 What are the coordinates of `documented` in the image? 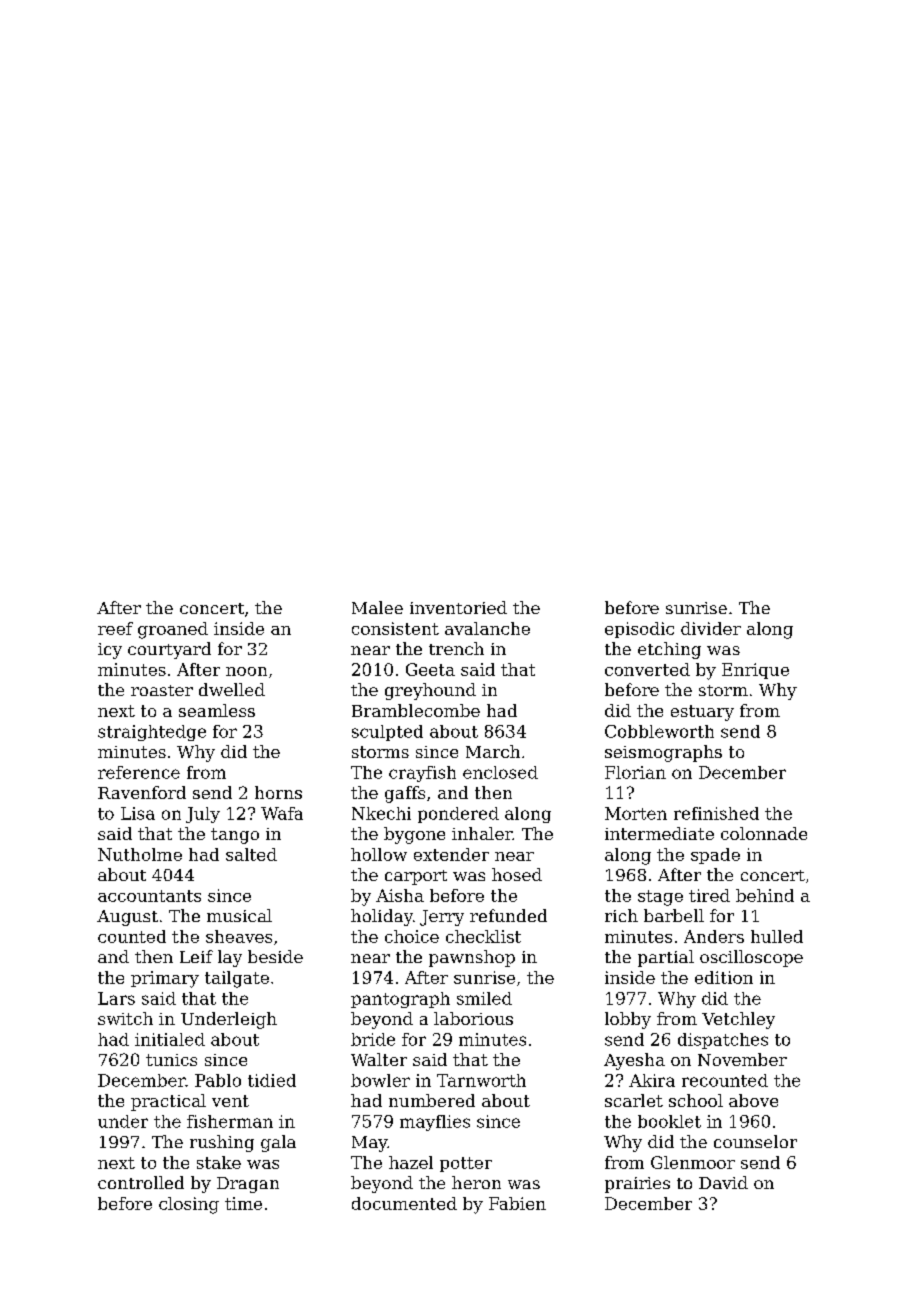 It's located at (404, 1203).
